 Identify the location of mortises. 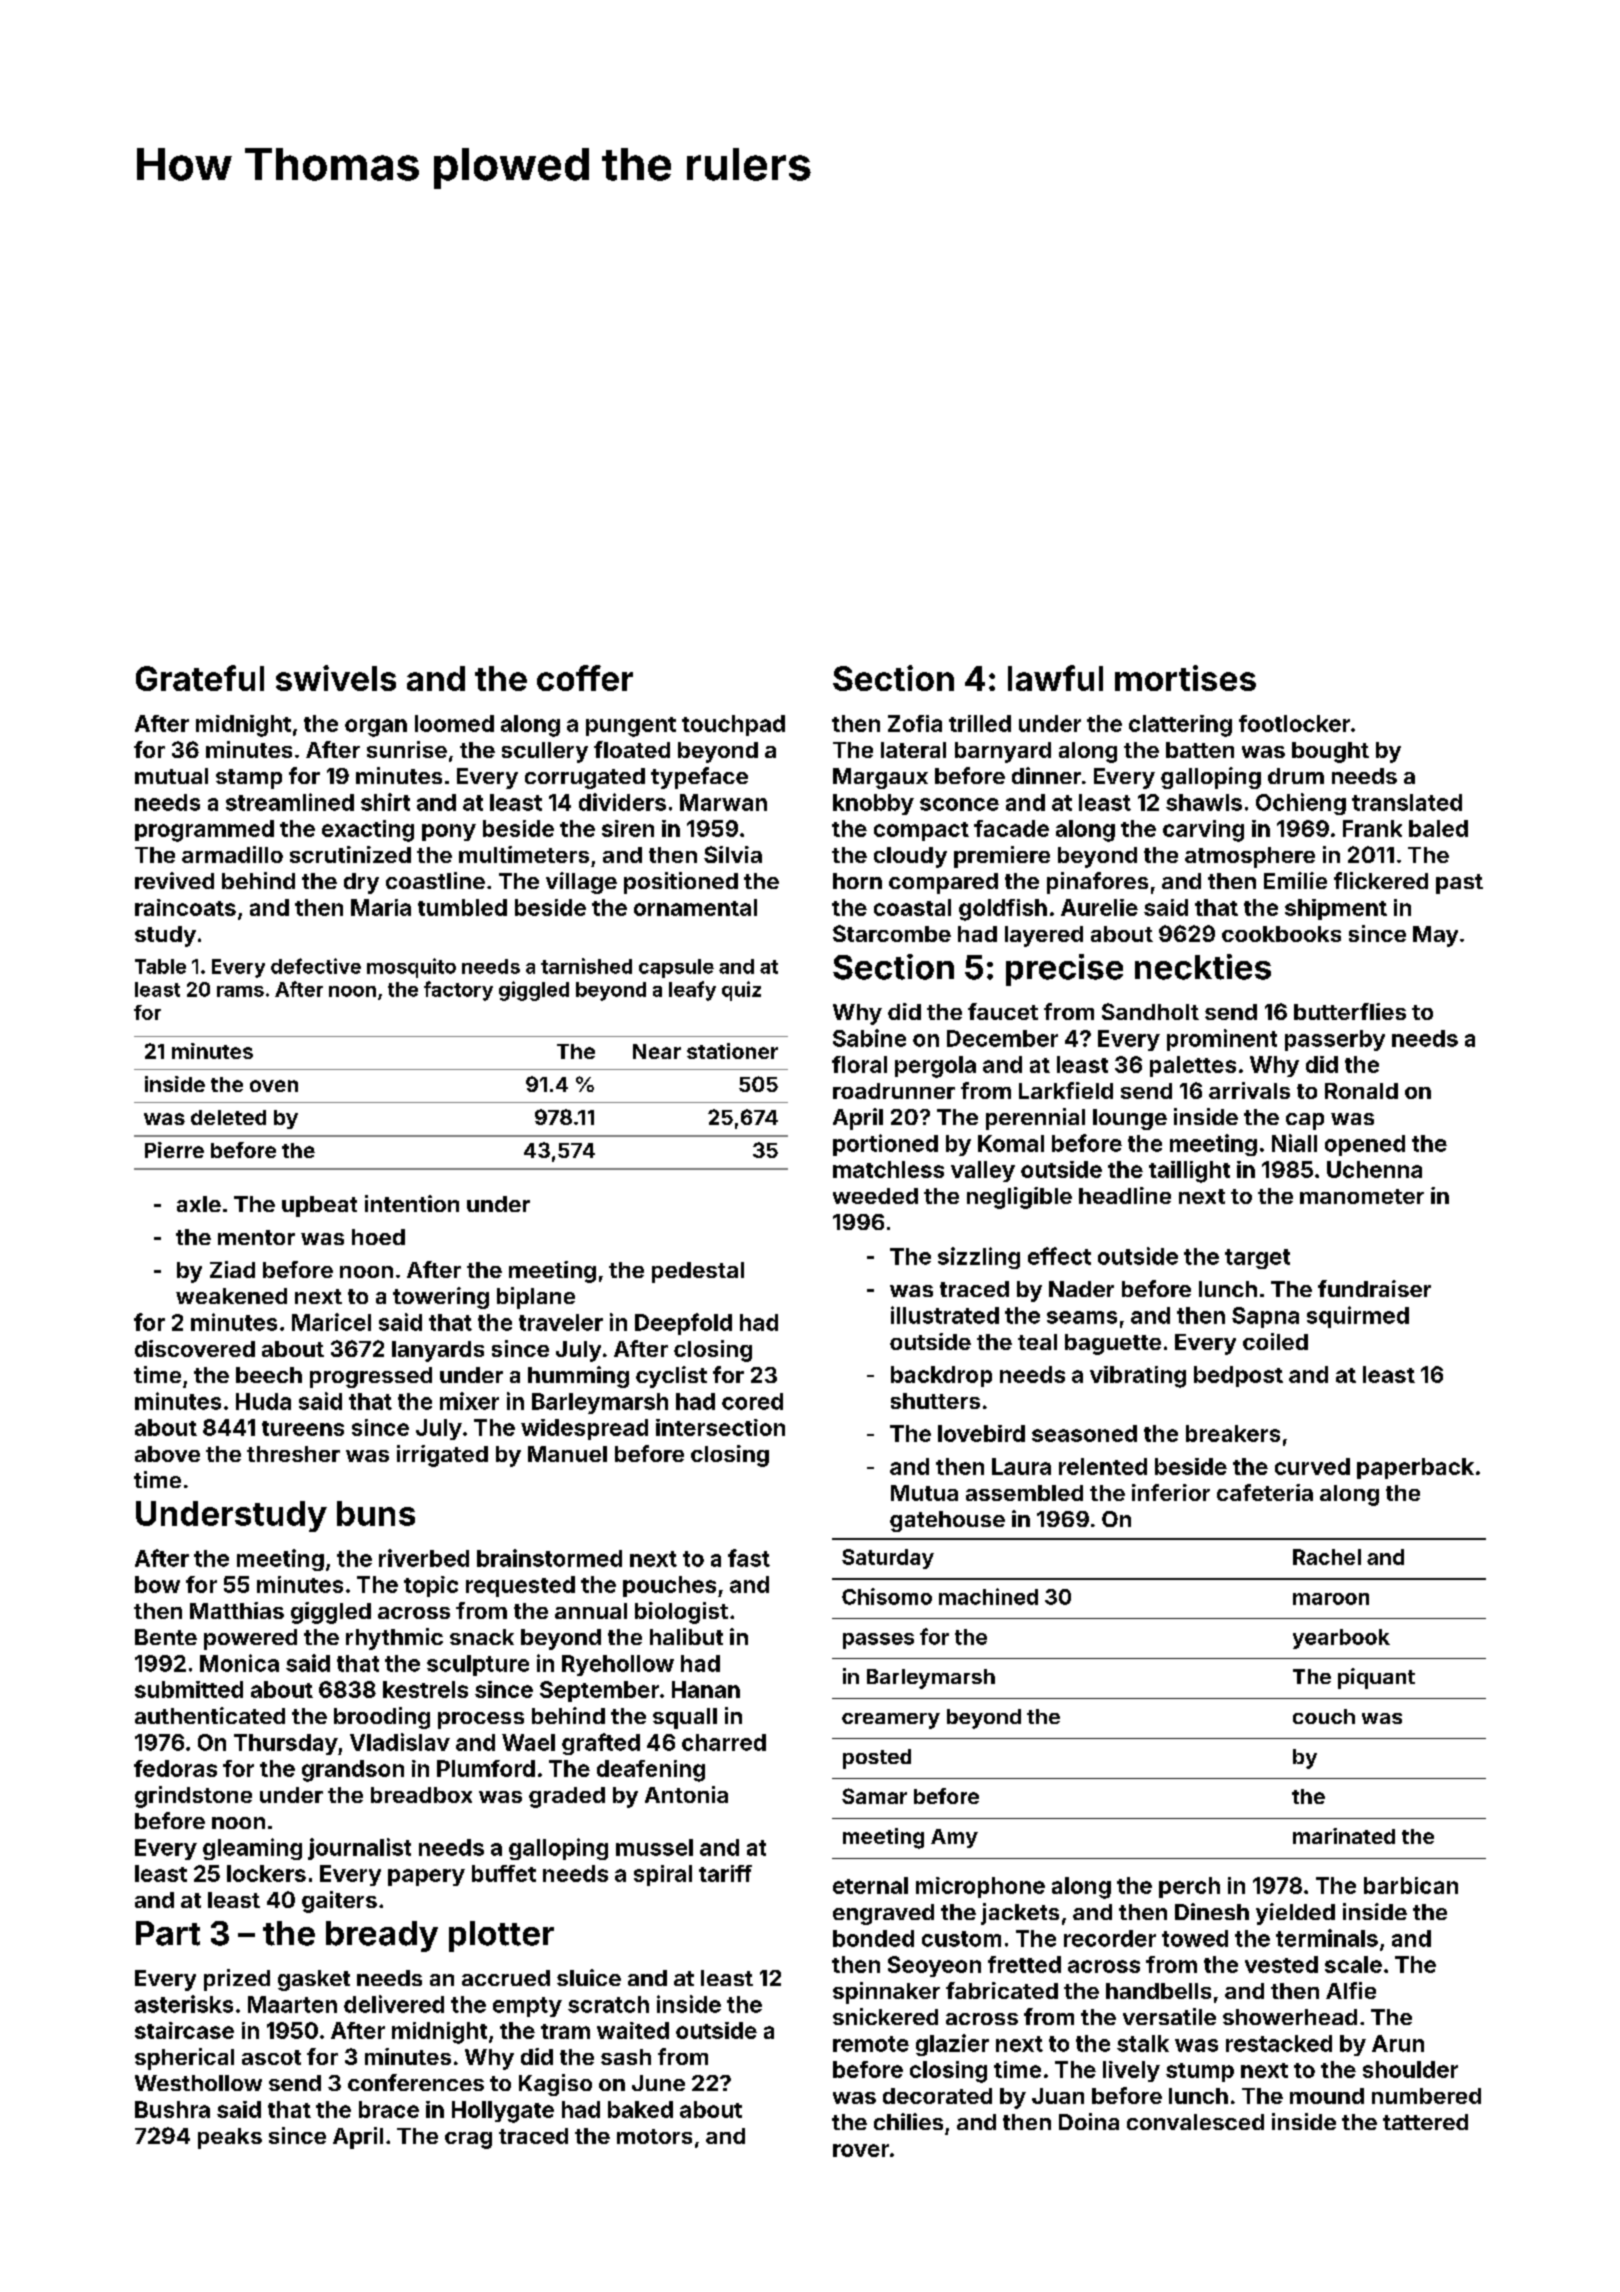
(1185, 678).
